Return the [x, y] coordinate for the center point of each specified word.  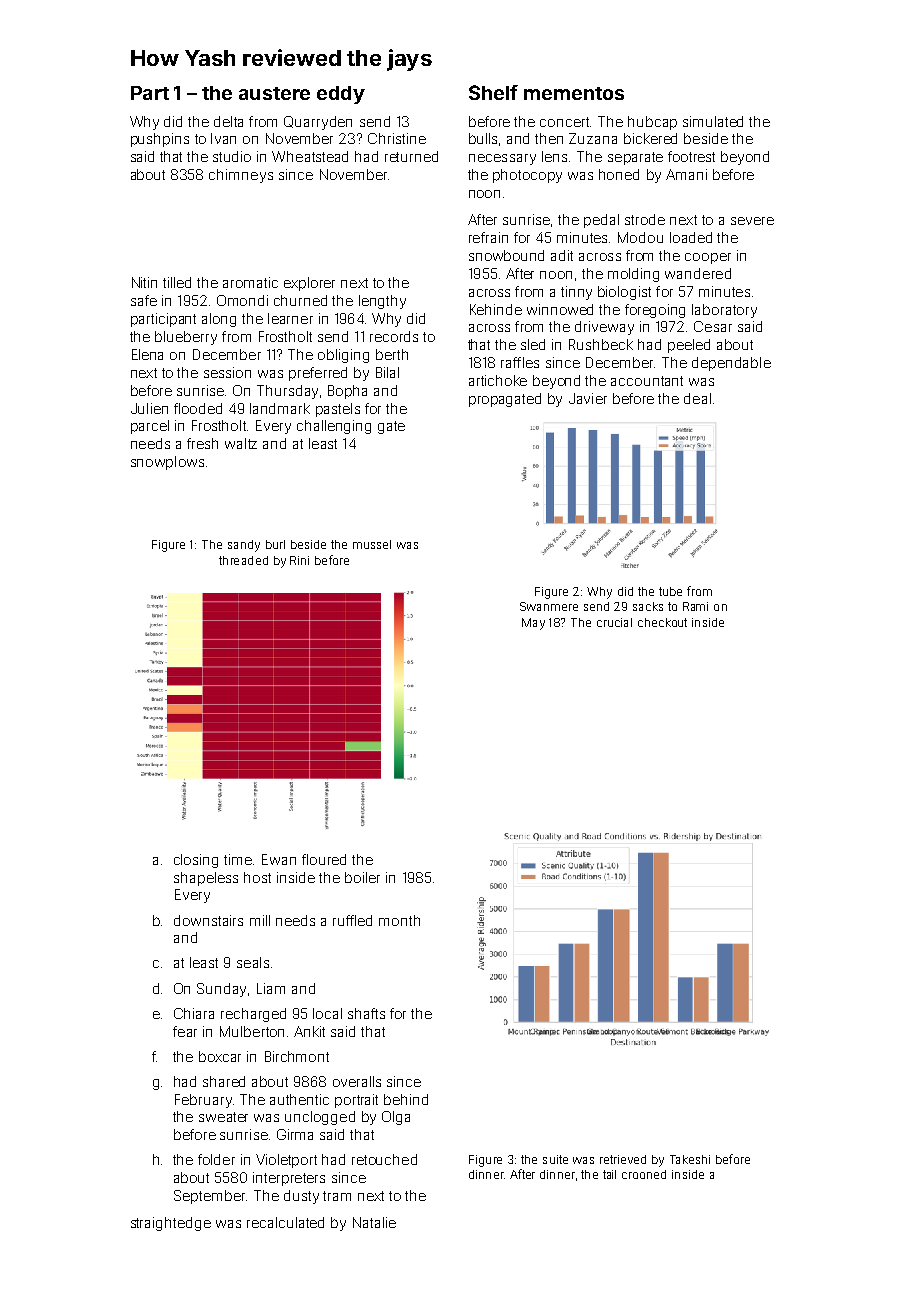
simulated [713, 121]
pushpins [160, 140]
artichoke [498, 380]
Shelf [493, 92]
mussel [372, 544]
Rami [695, 606]
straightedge [171, 1224]
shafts [366, 1013]
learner [290, 318]
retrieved [623, 1159]
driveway [604, 328]
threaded [243, 560]
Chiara [194, 1013]
